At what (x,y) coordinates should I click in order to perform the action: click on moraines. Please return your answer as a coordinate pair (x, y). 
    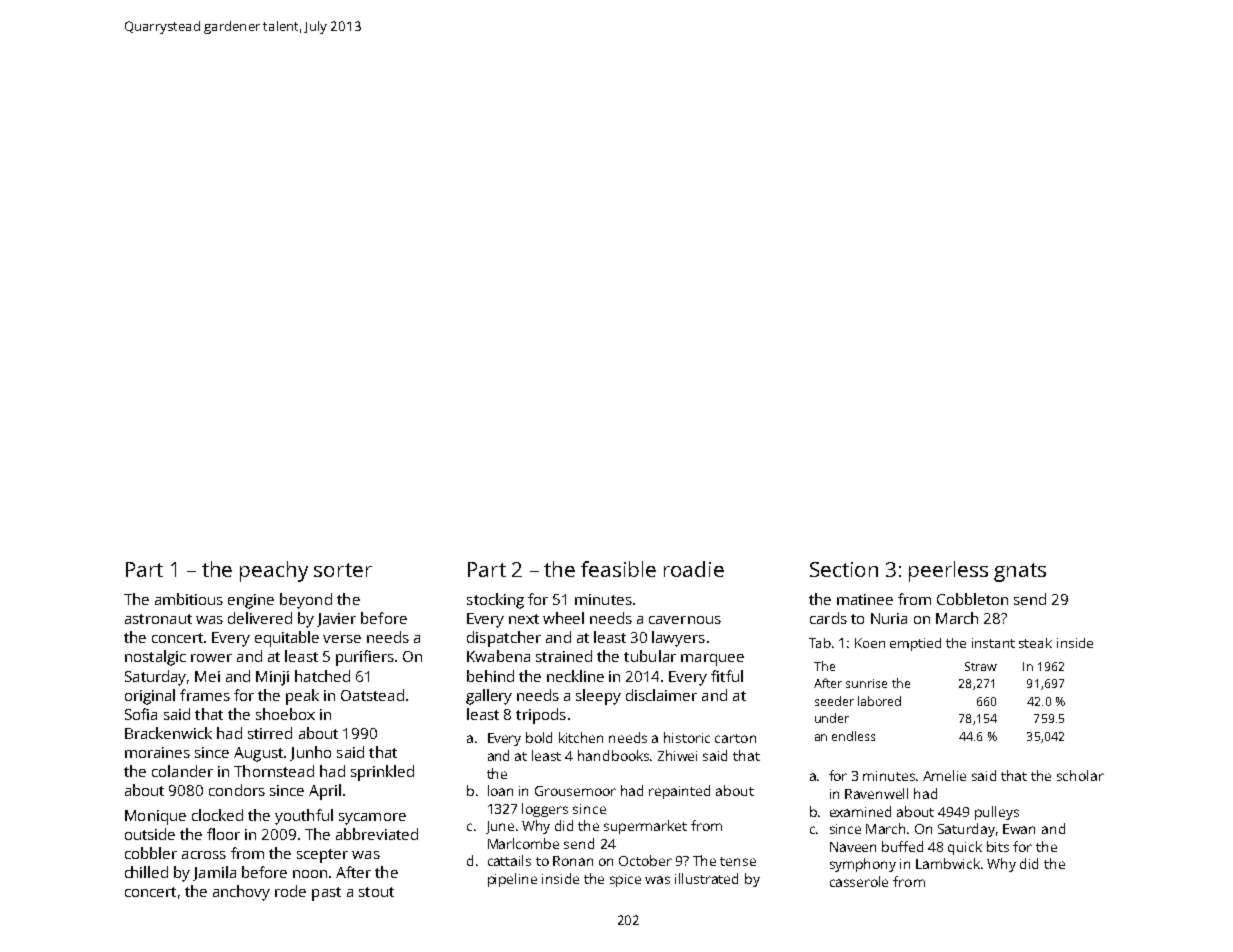
    Looking at the image, I should click on (157, 752).
